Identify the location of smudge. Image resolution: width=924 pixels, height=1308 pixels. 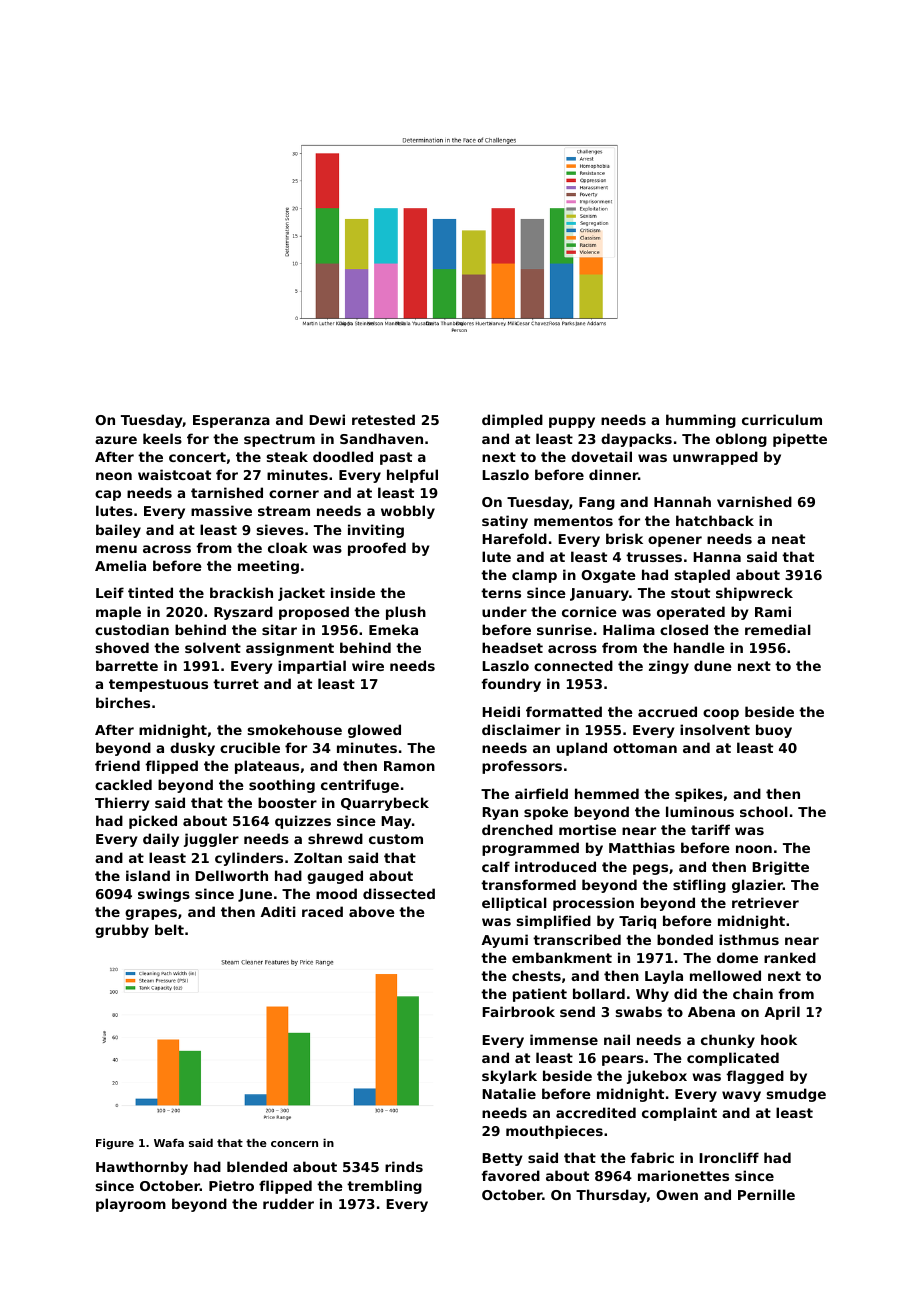
(796, 1095).
